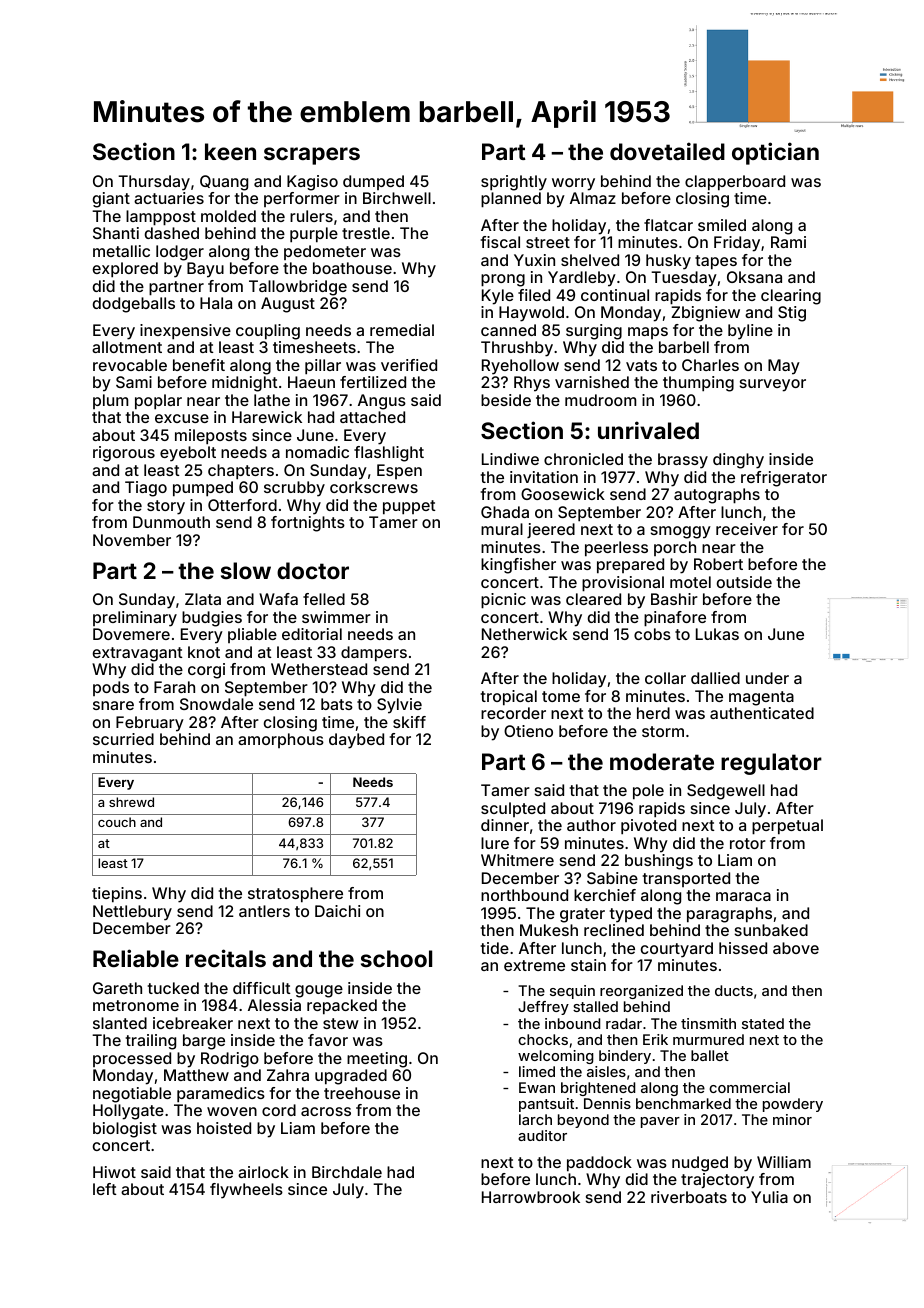 The width and height of the screenshot is (924, 1308). What do you see at coordinates (511, 200) in the screenshot?
I see `planned` at bounding box center [511, 200].
